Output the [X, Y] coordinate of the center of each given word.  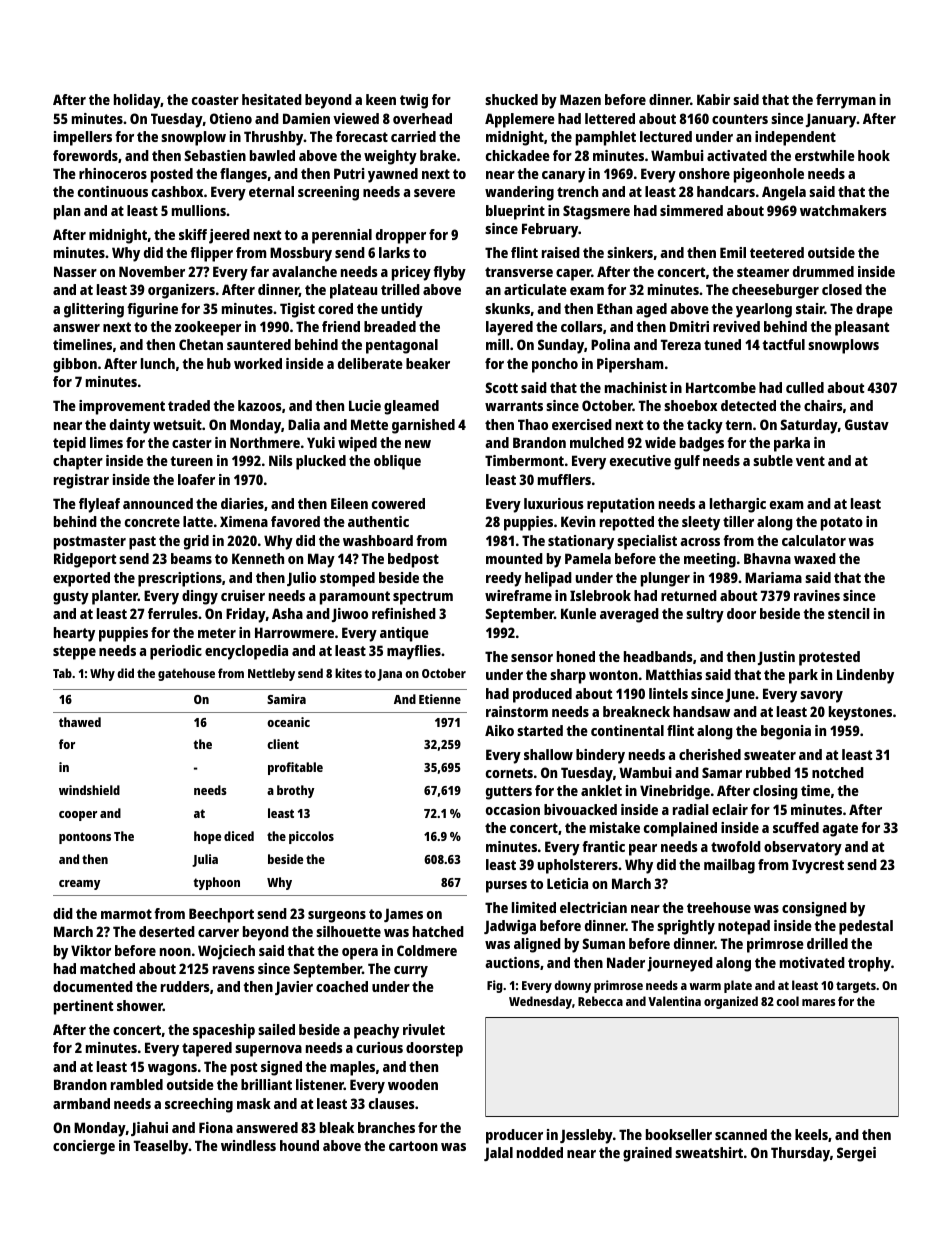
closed [842, 289]
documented [93, 986]
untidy [402, 310]
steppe [74, 653]
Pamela [588, 558]
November [152, 271]
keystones [860, 713]
